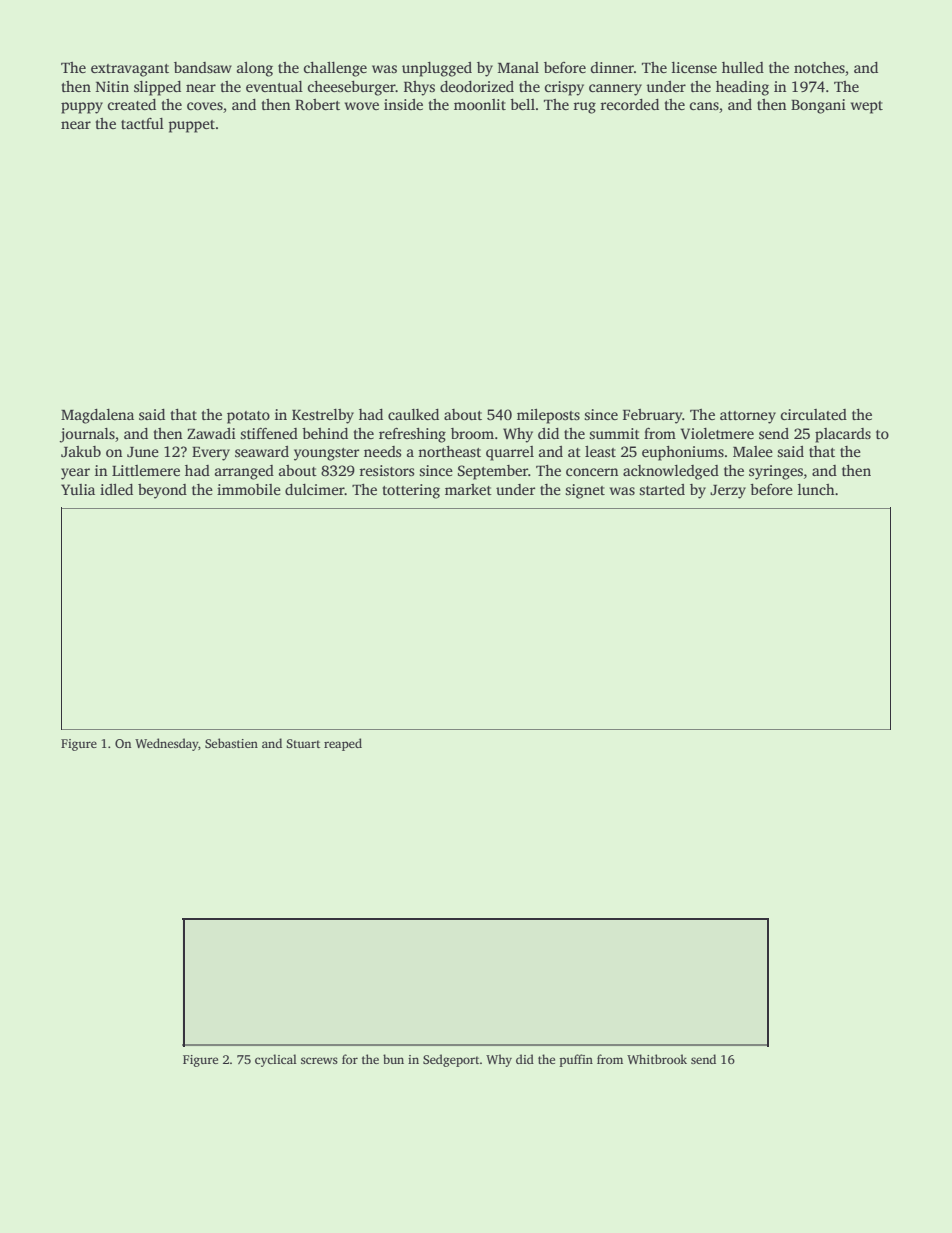  Describe the element at coordinates (843, 435) in the screenshot. I see `placards` at that location.
